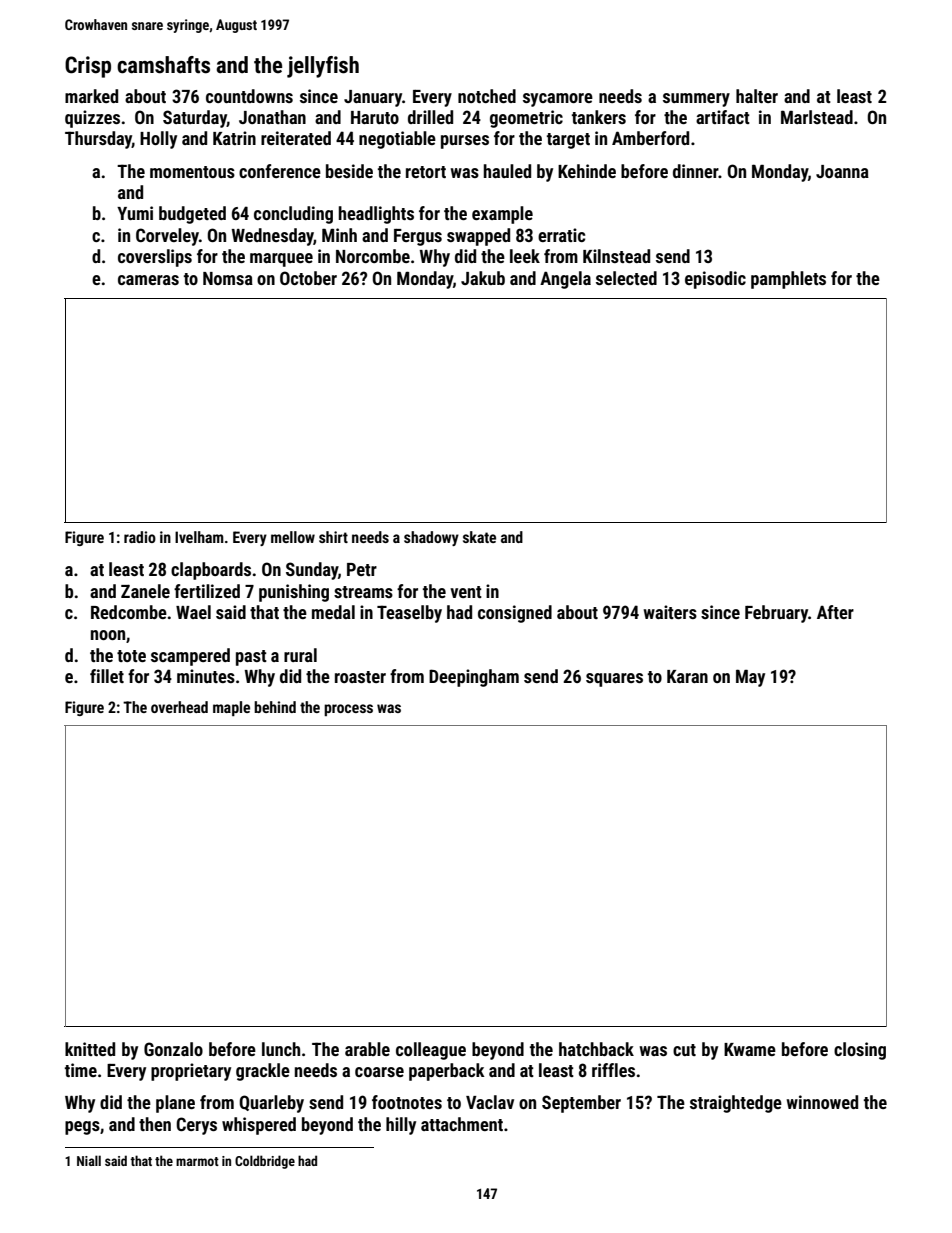 The image size is (952, 1233). I want to click on February, so click(776, 614).
